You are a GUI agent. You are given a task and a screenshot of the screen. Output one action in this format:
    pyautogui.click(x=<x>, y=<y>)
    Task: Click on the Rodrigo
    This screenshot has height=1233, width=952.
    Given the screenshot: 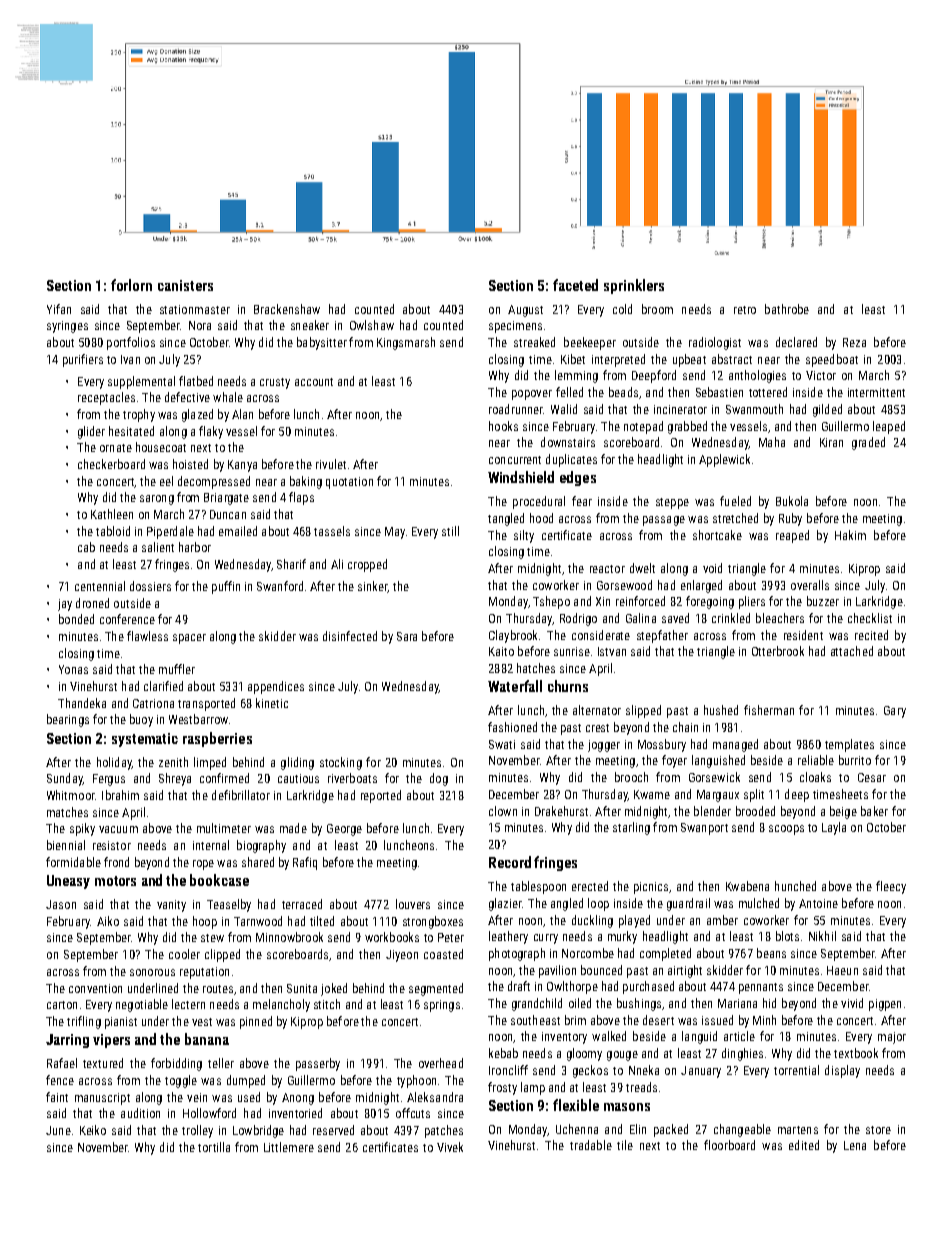 What is the action you would take?
    pyautogui.click(x=578, y=619)
